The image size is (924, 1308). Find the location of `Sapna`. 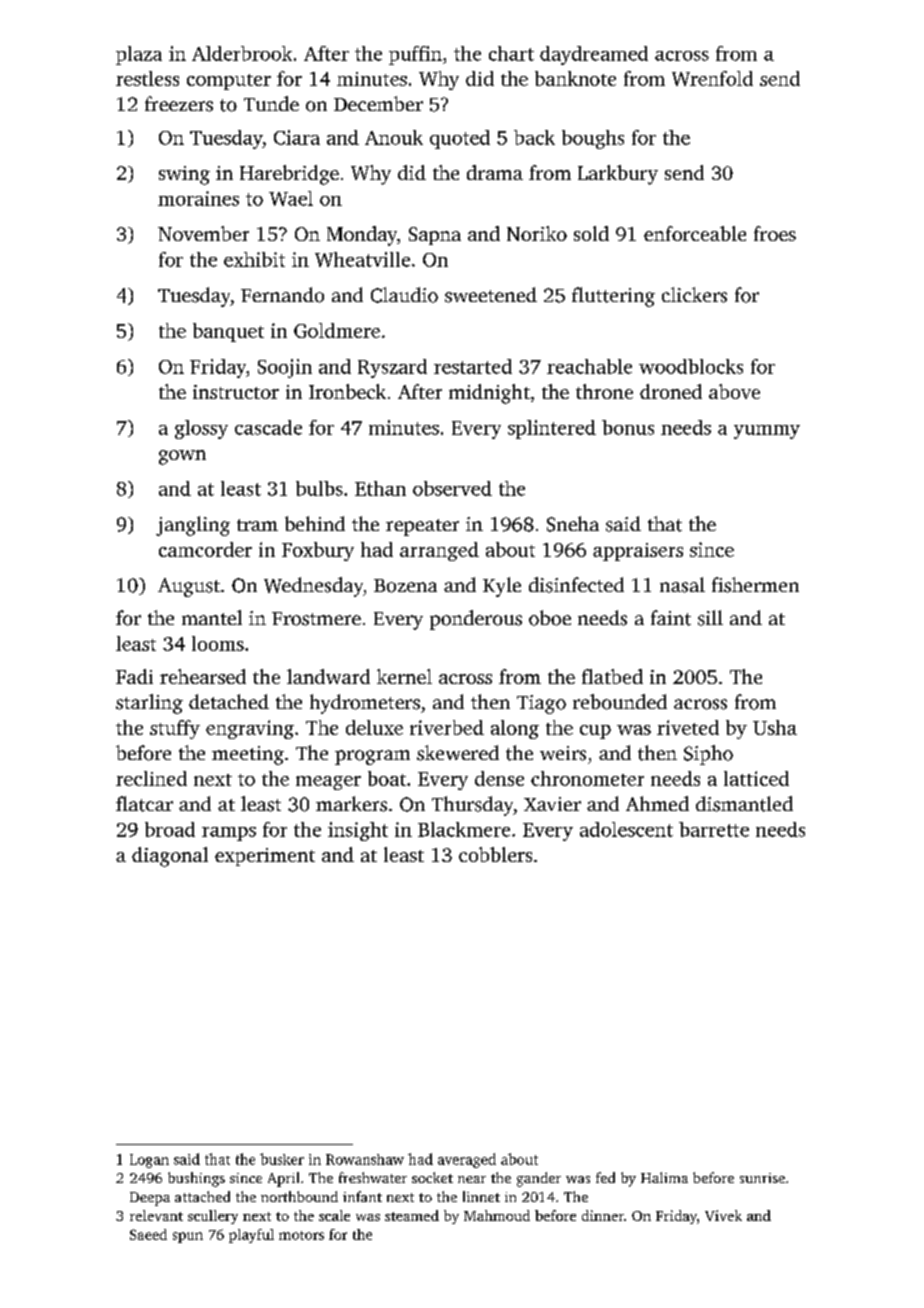

Sapna is located at coordinates (435, 236).
